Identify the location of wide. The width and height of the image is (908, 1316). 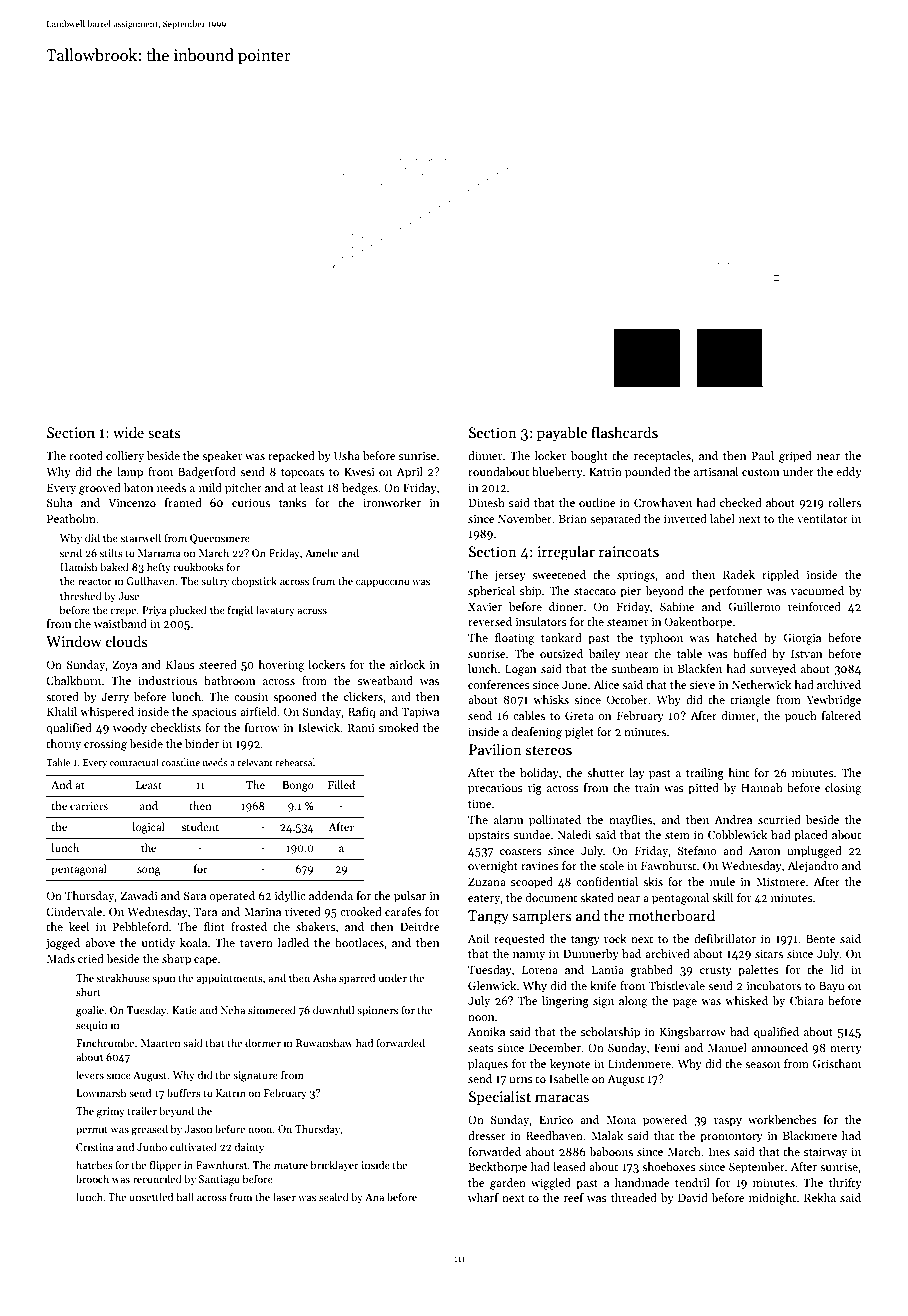
(128, 432).
